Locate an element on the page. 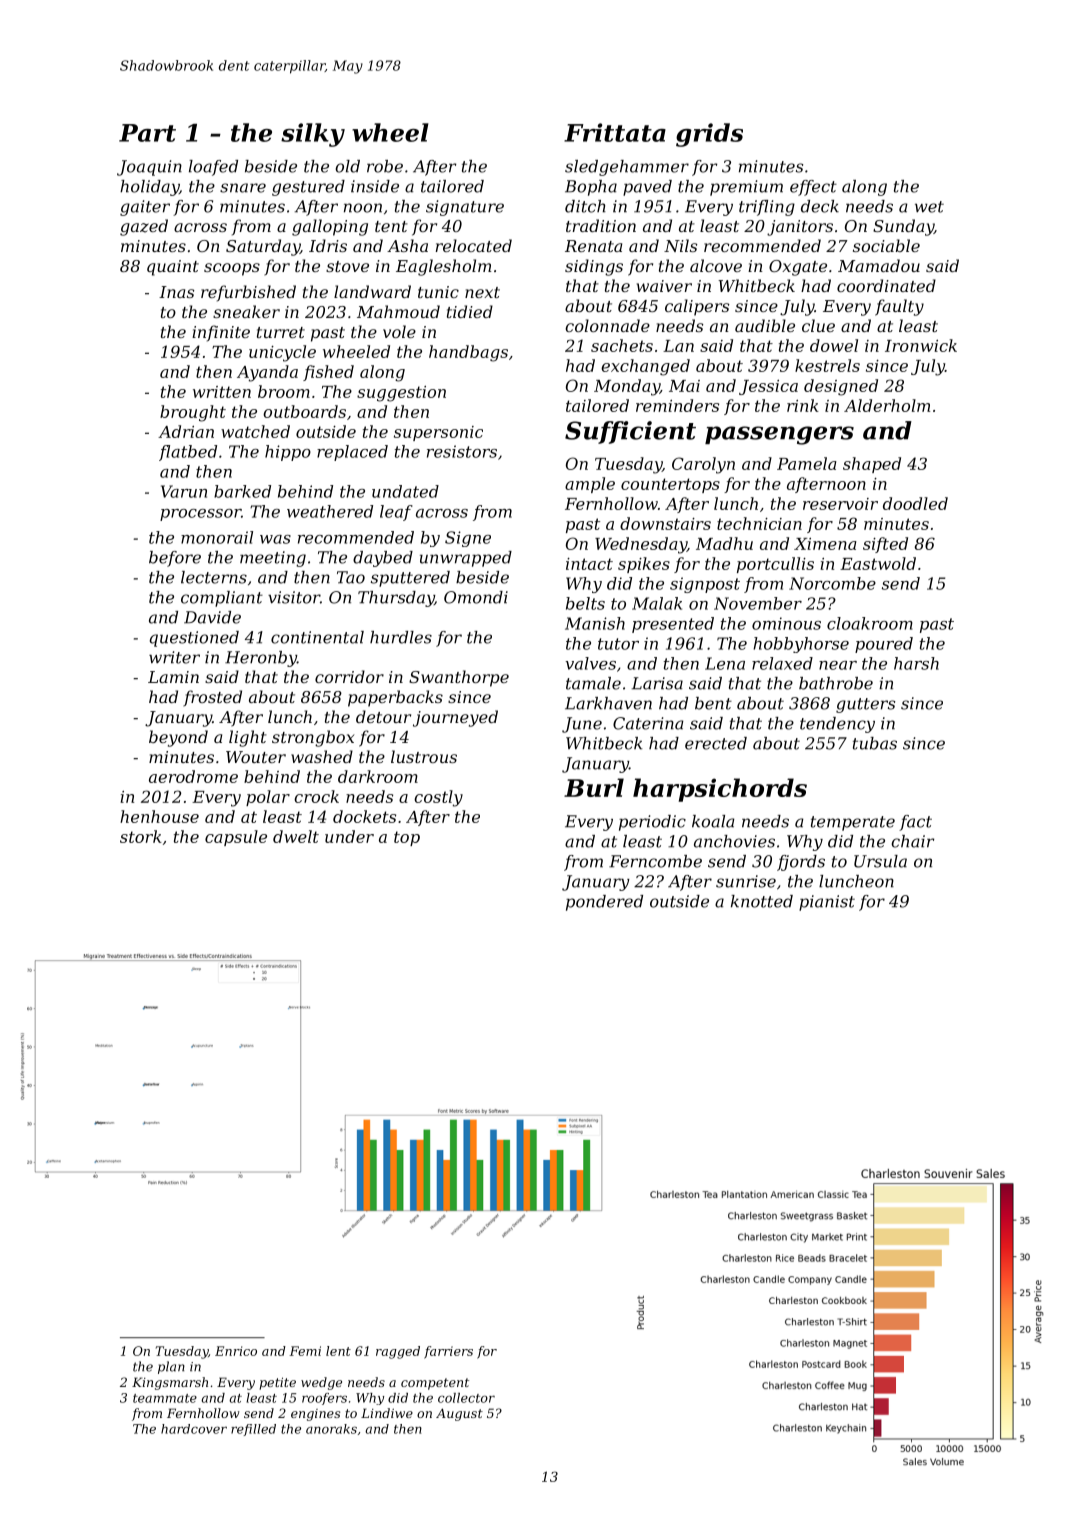 The image size is (1082, 1530). pondered is located at coordinates (604, 903).
